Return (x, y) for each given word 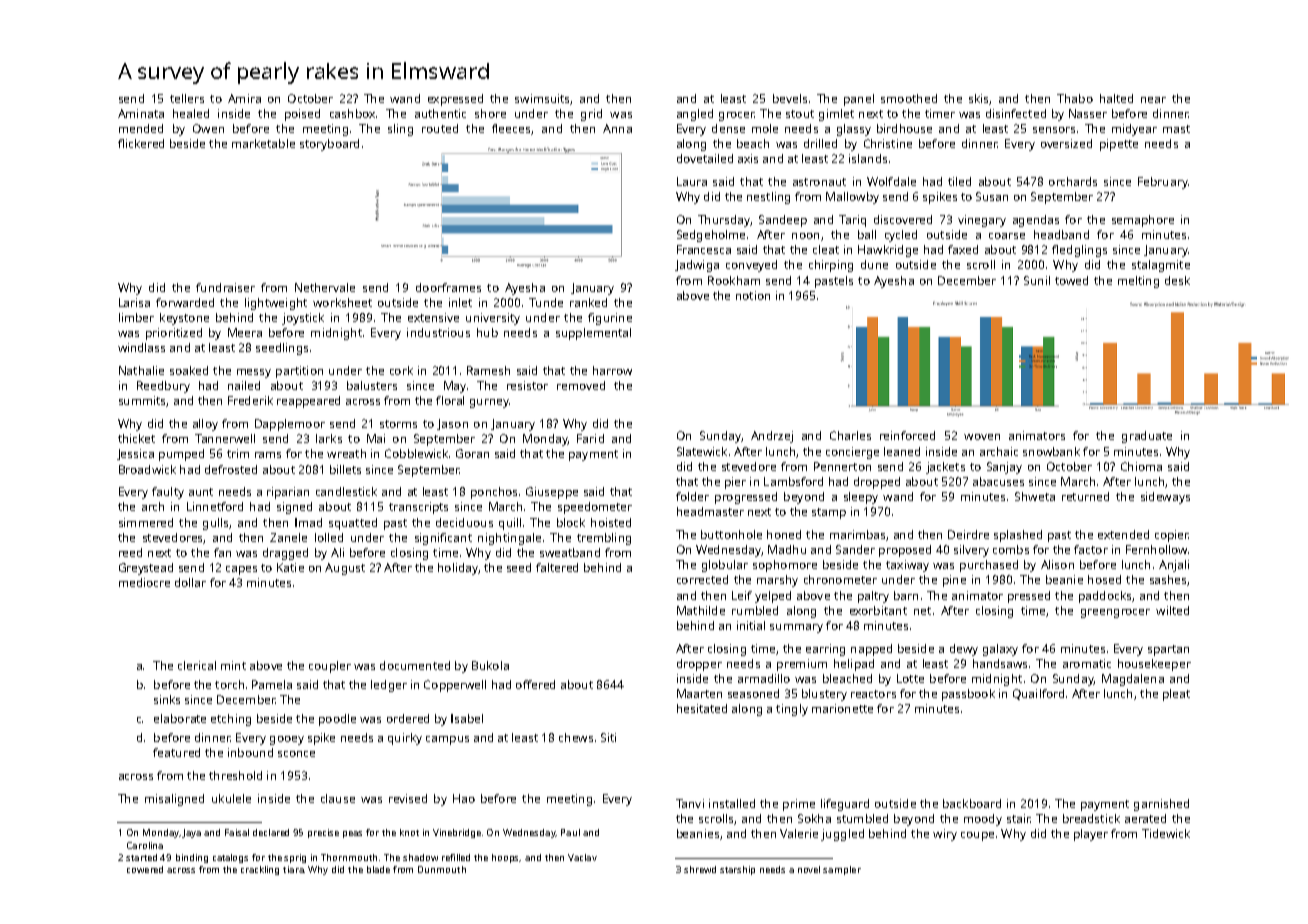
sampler (842, 870)
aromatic (1087, 663)
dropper (699, 665)
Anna (617, 128)
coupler (330, 667)
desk (1177, 280)
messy (254, 373)
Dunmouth (442, 869)
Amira (244, 98)
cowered (145, 869)
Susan (992, 196)
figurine (610, 319)
